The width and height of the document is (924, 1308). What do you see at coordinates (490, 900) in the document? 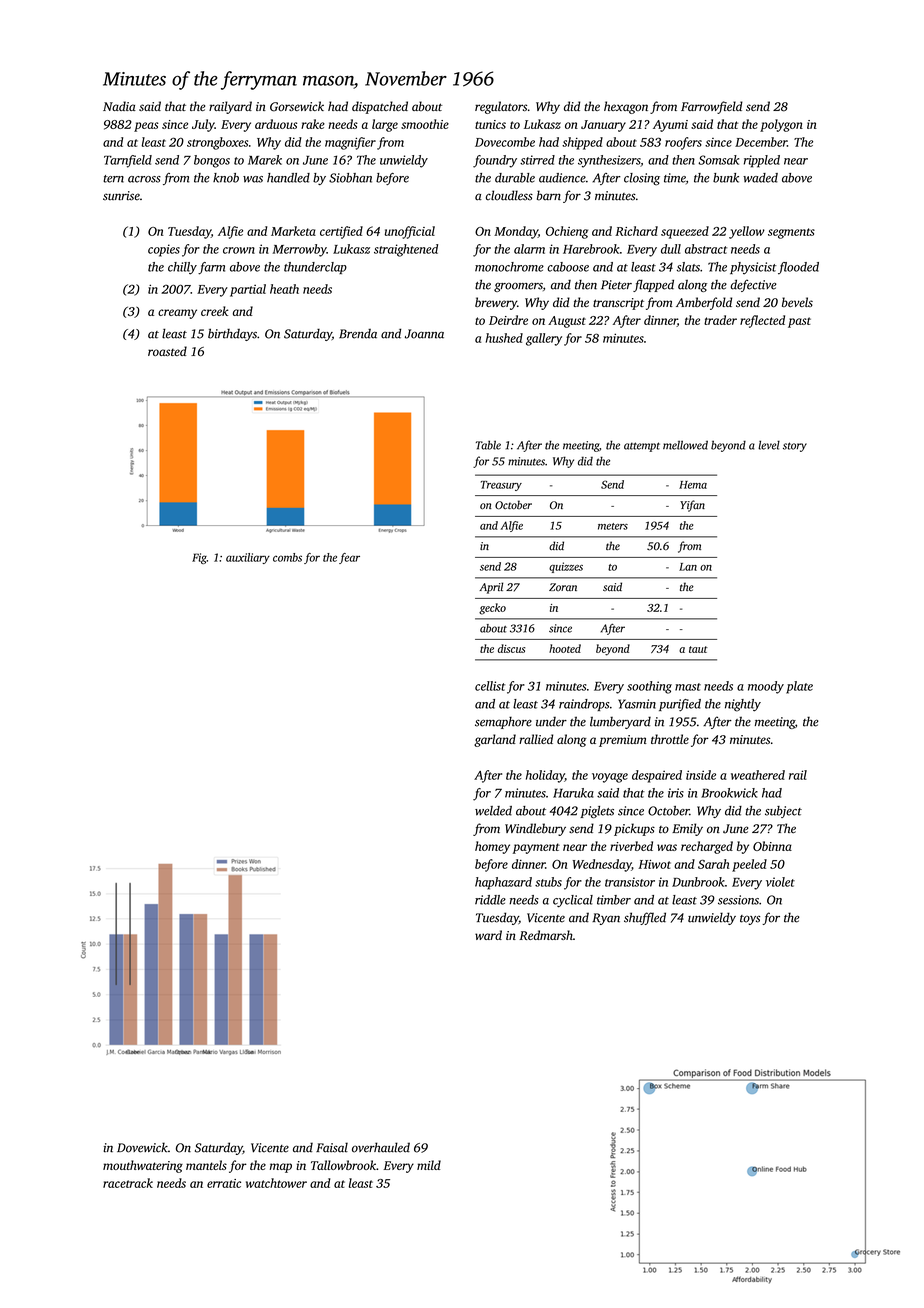
I see `riddle` at bounding box center [490, 900].
